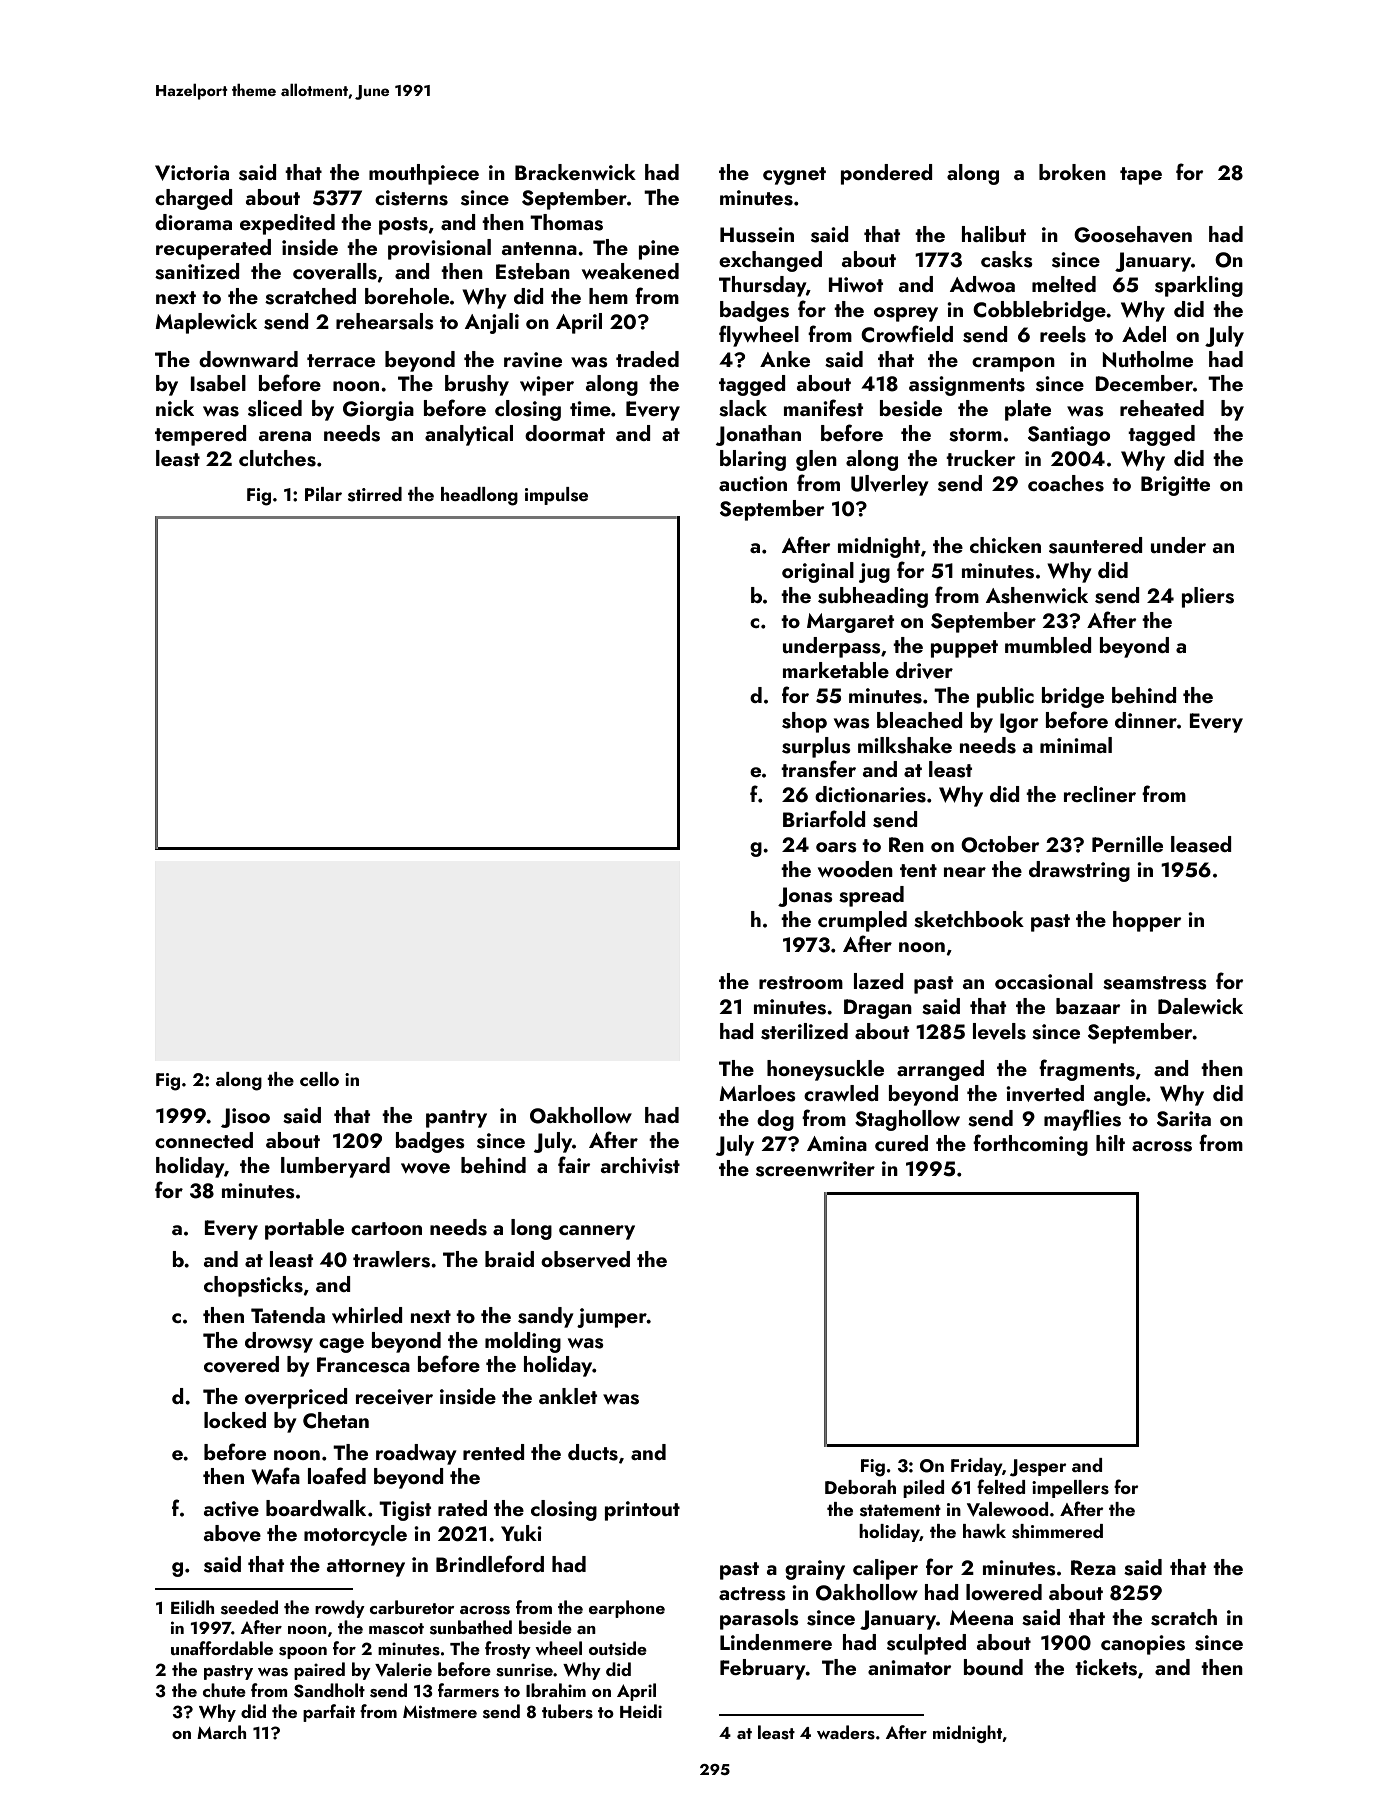 The width and height of the screenshot is (1399, 1811). I want to click on mouthpiece, so click(424, 174).
